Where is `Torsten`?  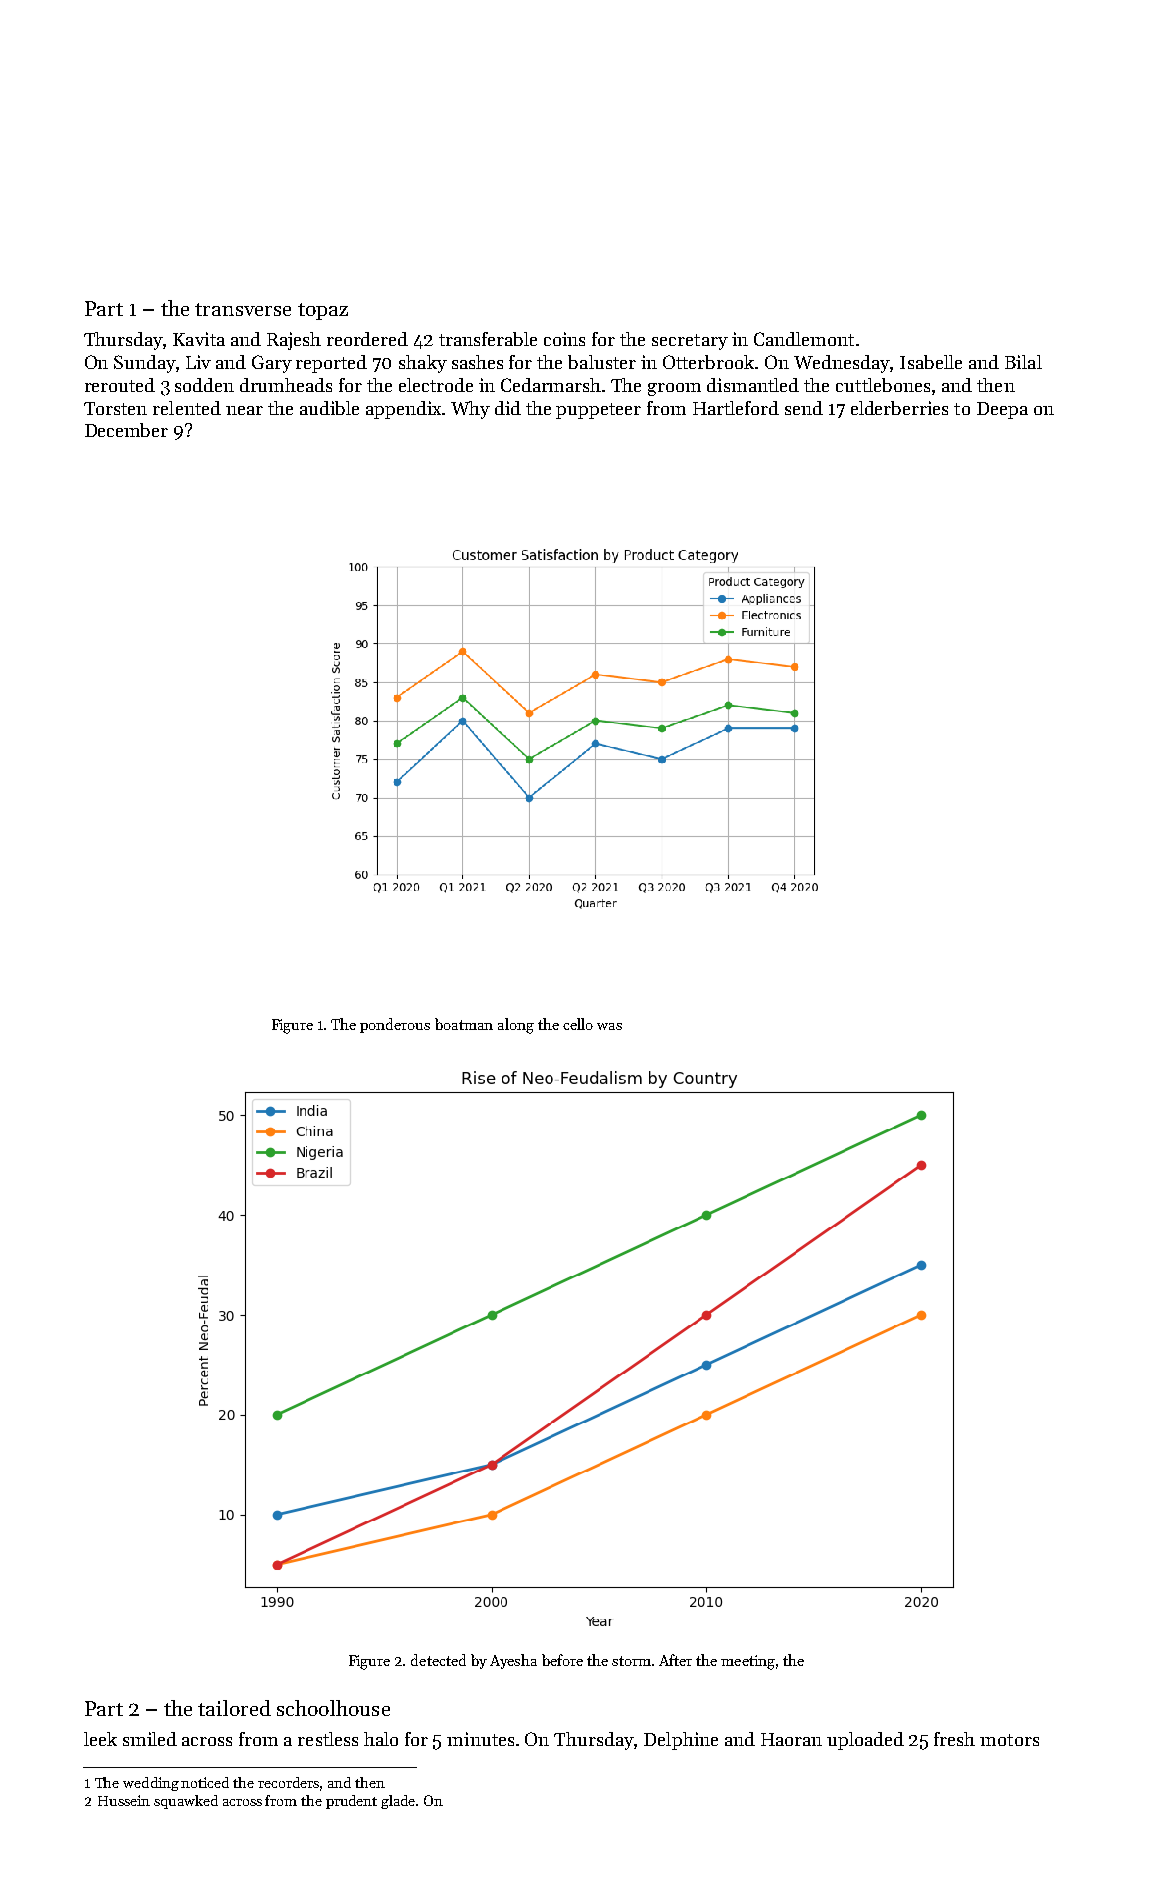 Torsten is located at coordinates (115, 408).
